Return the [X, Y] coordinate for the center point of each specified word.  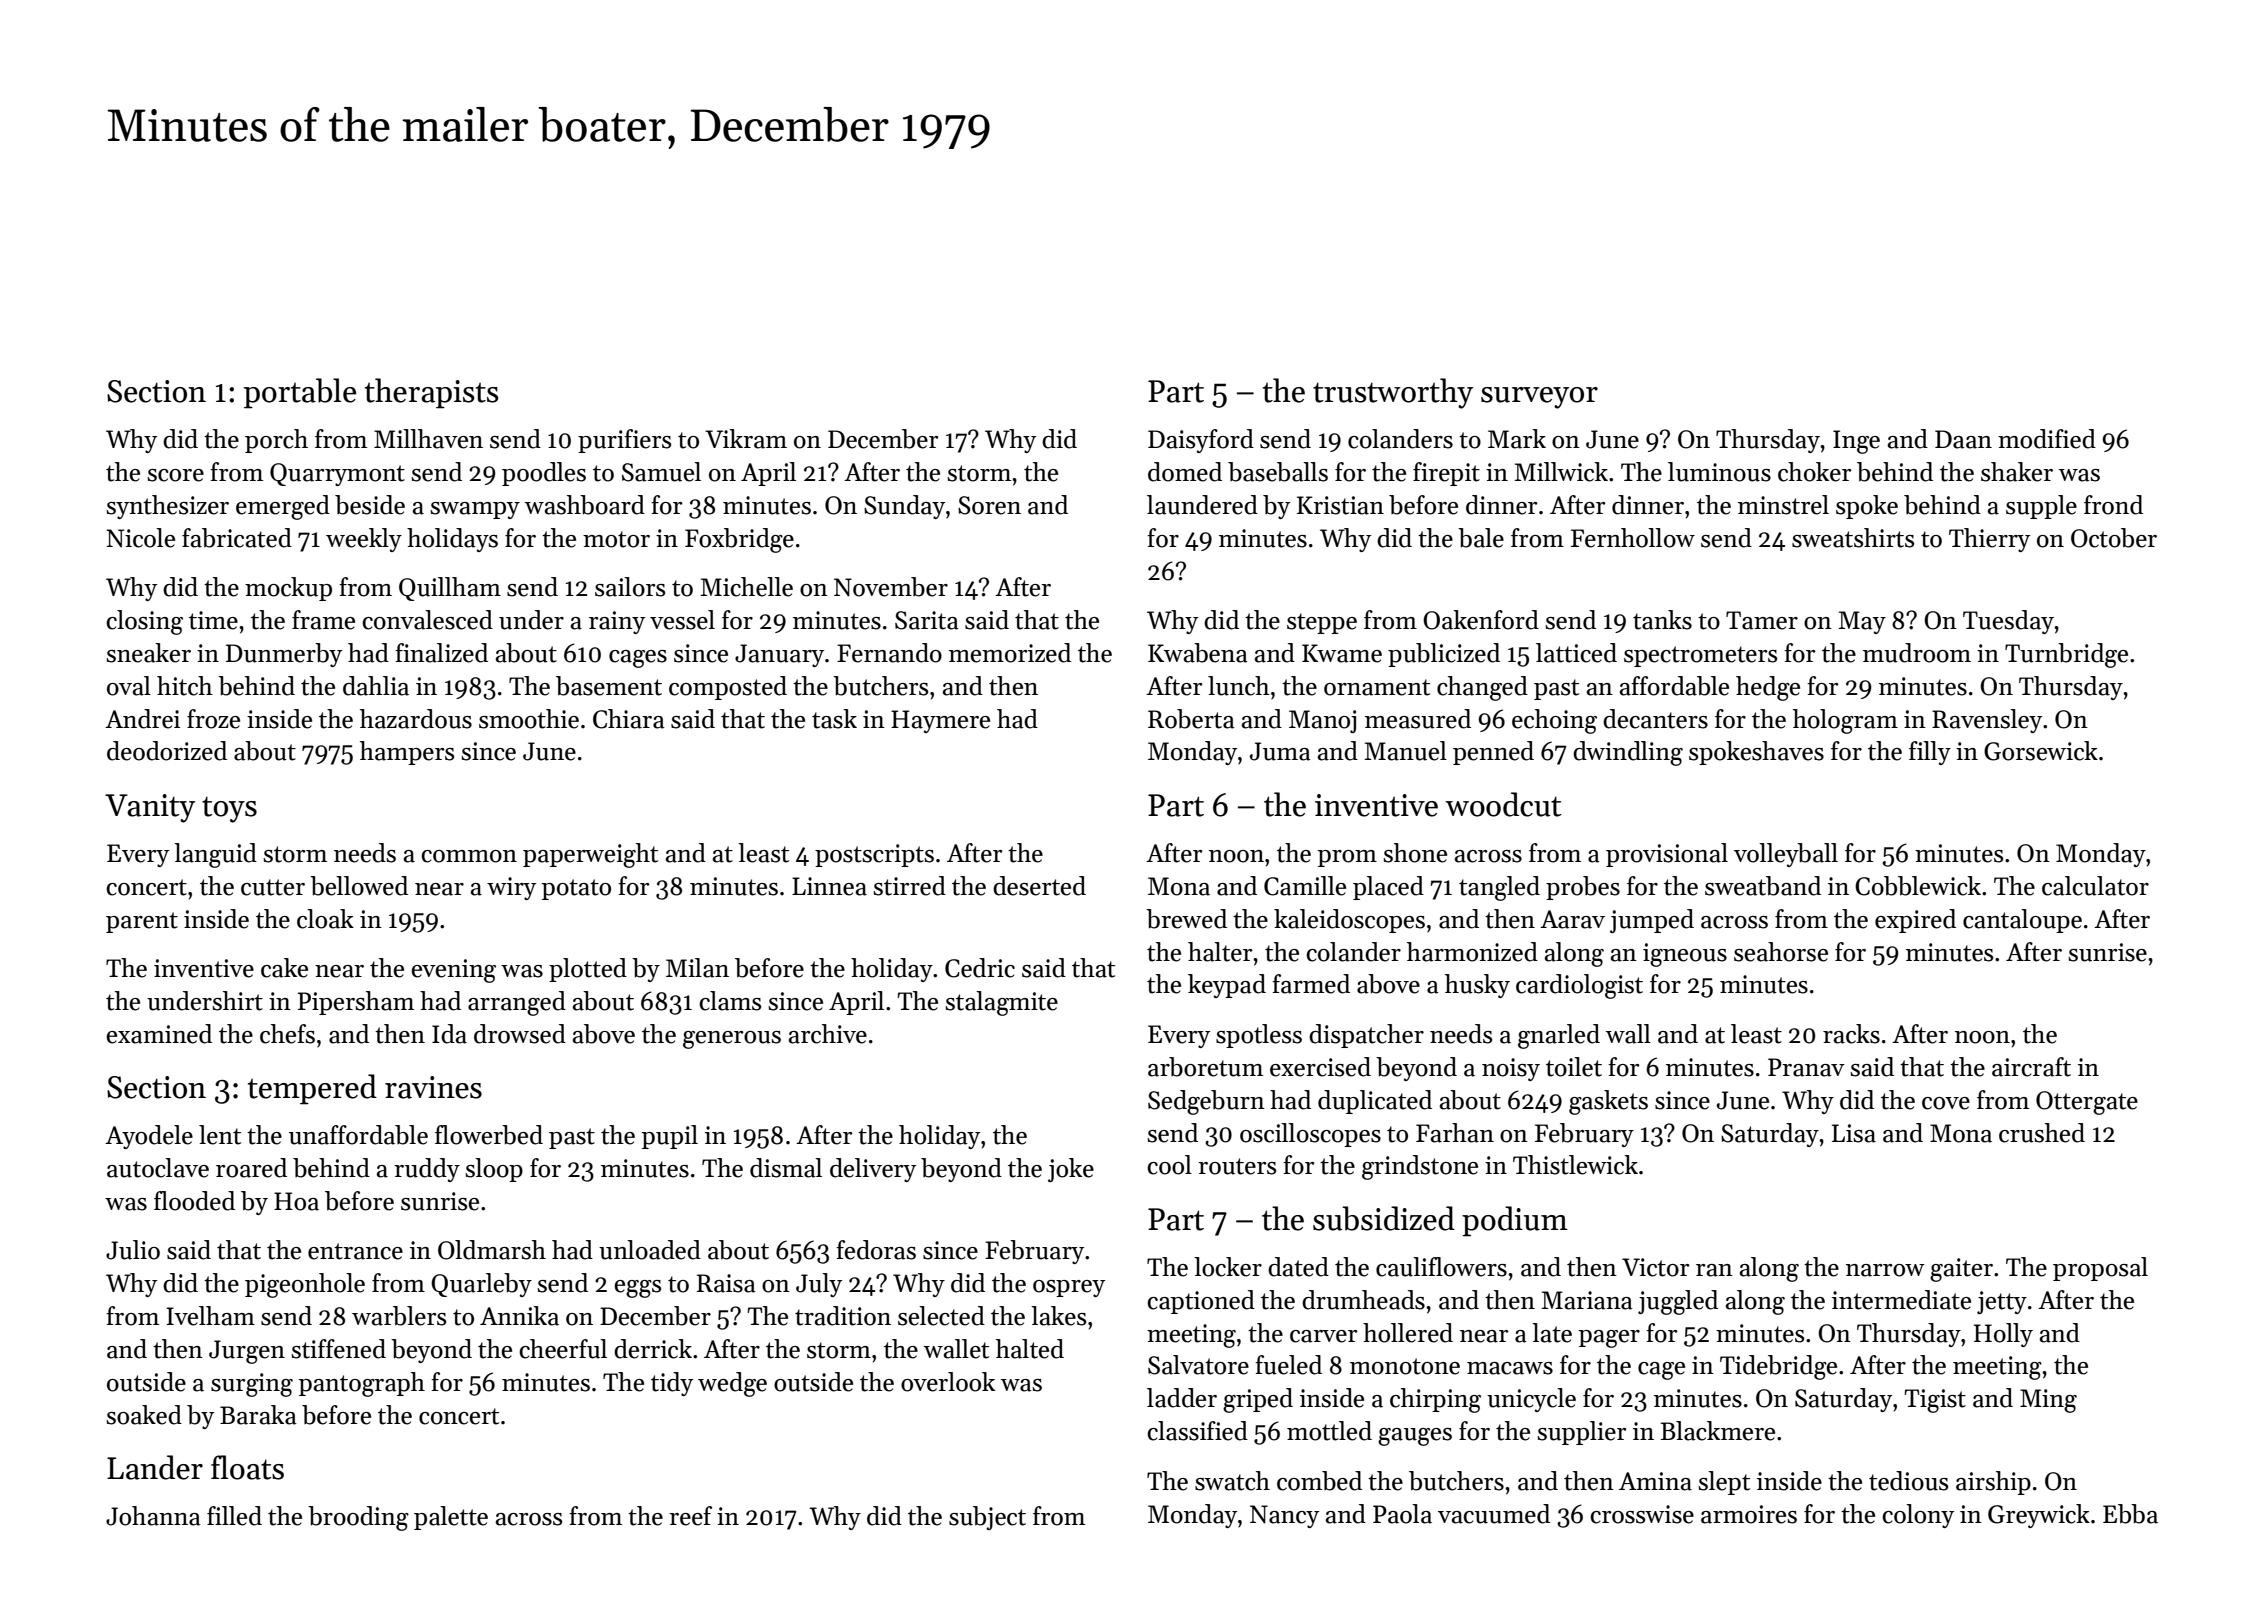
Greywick [2039, 1516]
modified [2047, 439]
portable [300, 393]
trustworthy [1393, 393]
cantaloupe [2022, 921]
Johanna [153, 1516]
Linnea [829, 886]
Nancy [1284, 1516]
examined [159, 1034]
